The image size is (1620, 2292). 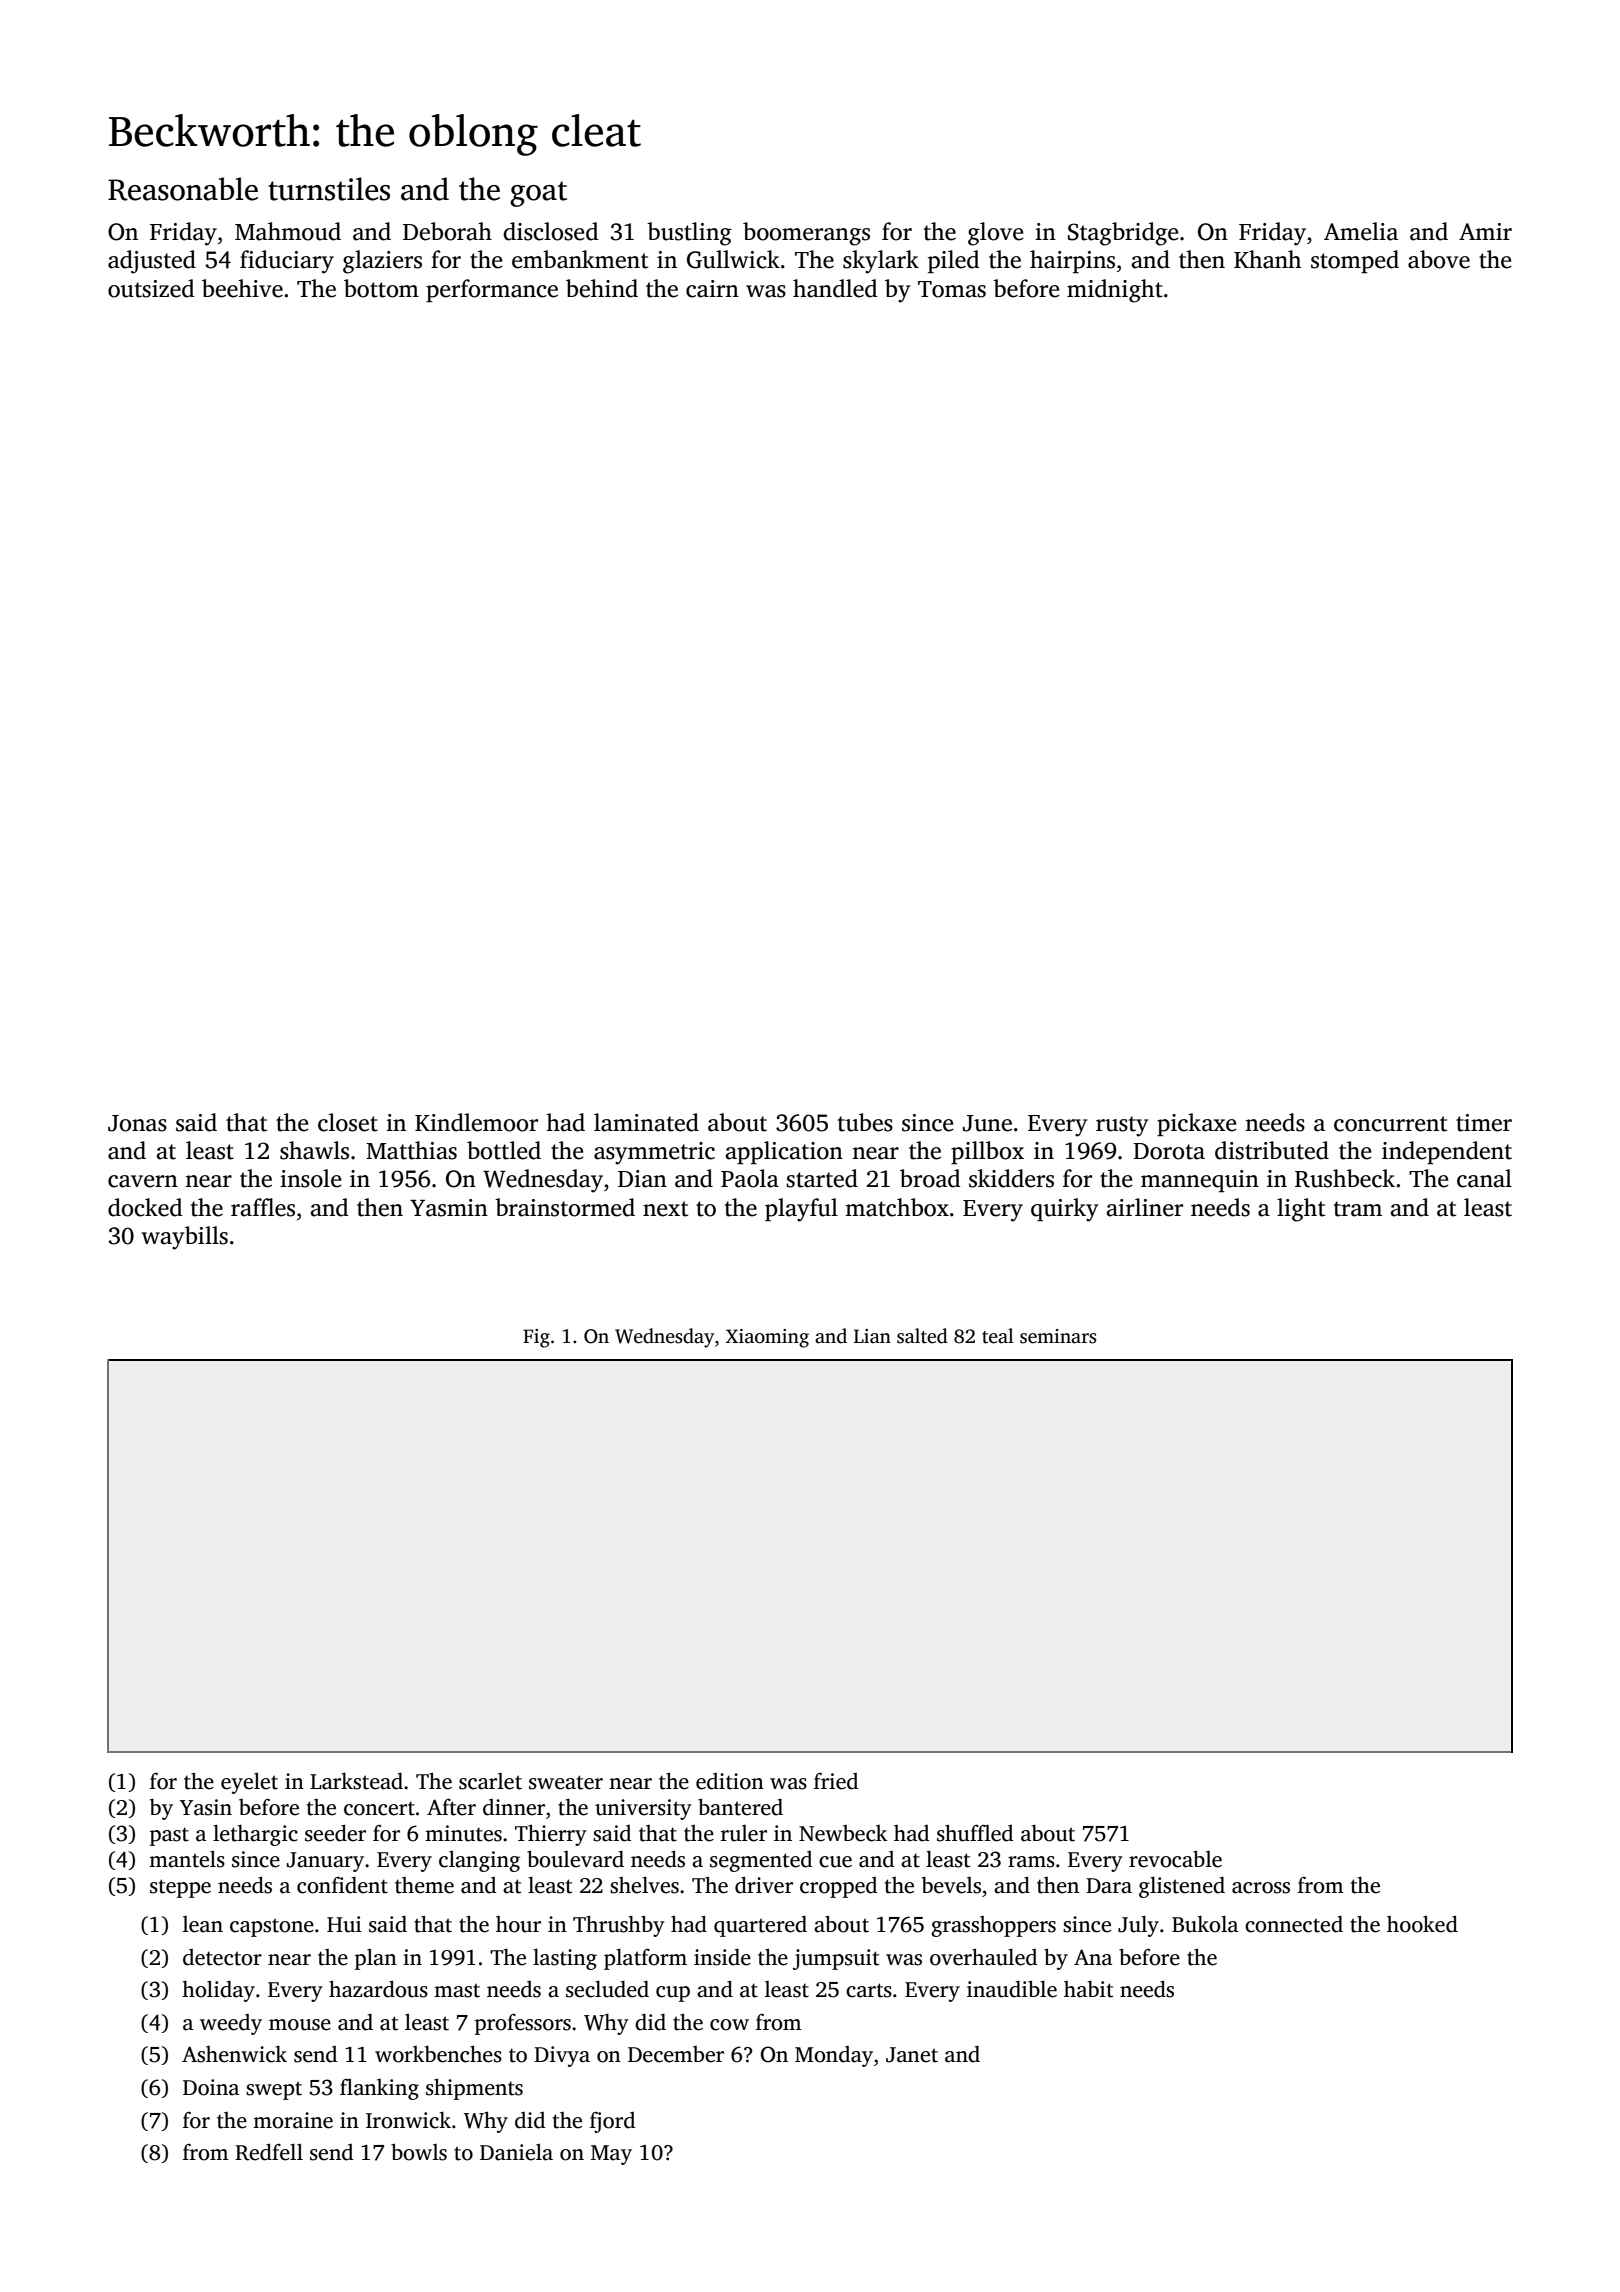 What do you see at coordinates (806, 234) in the page?
I see `boomerangs` at bounding box center [806, 234].
